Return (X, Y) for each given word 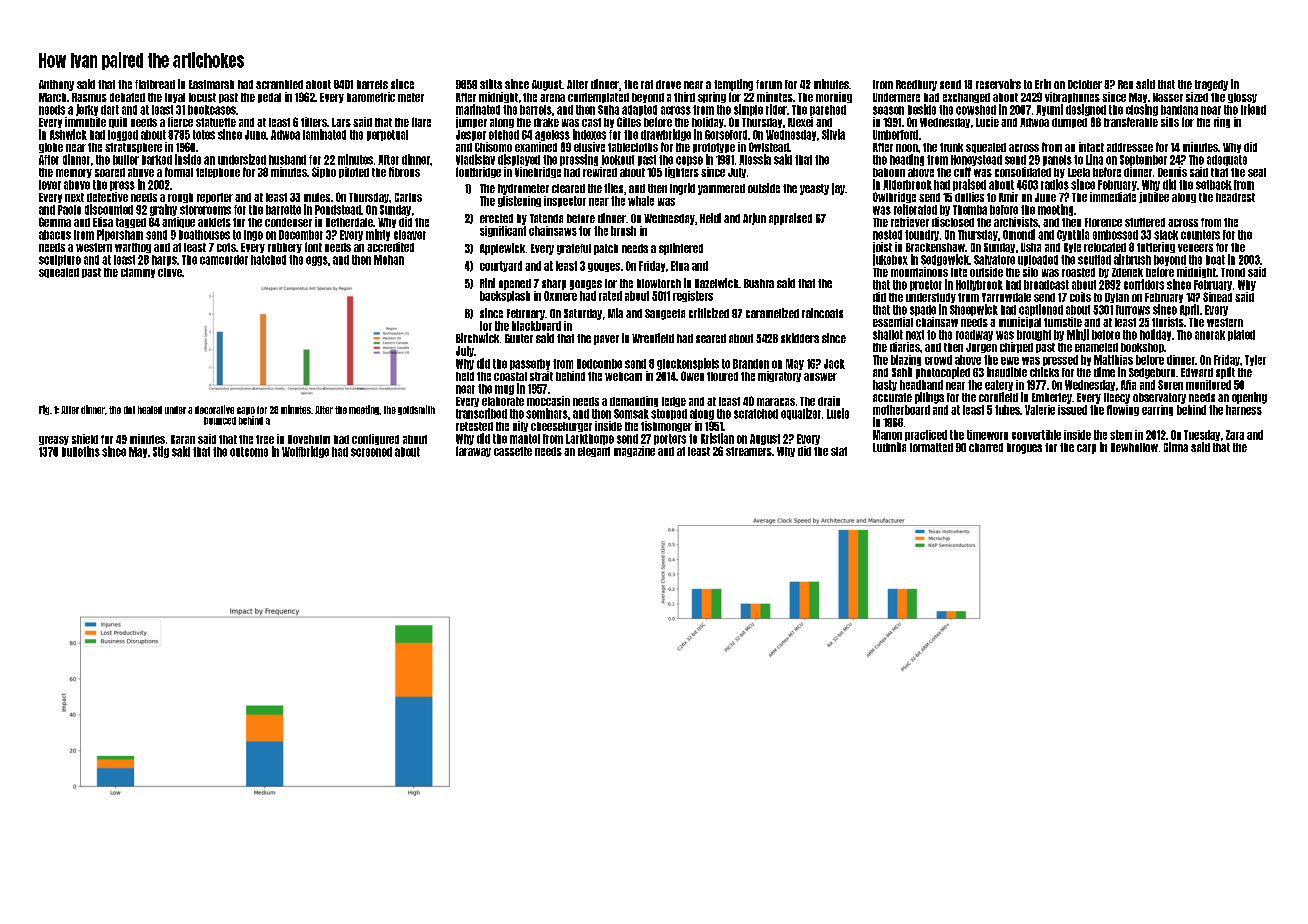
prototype (714, 148)
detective (107, 197)
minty (378, 235)
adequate (1227, 160)
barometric (371, 97)
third (684, 97)
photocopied (943, 373)
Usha (1031, 247)
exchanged (966, 98)
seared (711, 338)
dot (129, 410)
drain (829, 401)
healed (150, 410)
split (1225, 373)
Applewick (502, 249)
